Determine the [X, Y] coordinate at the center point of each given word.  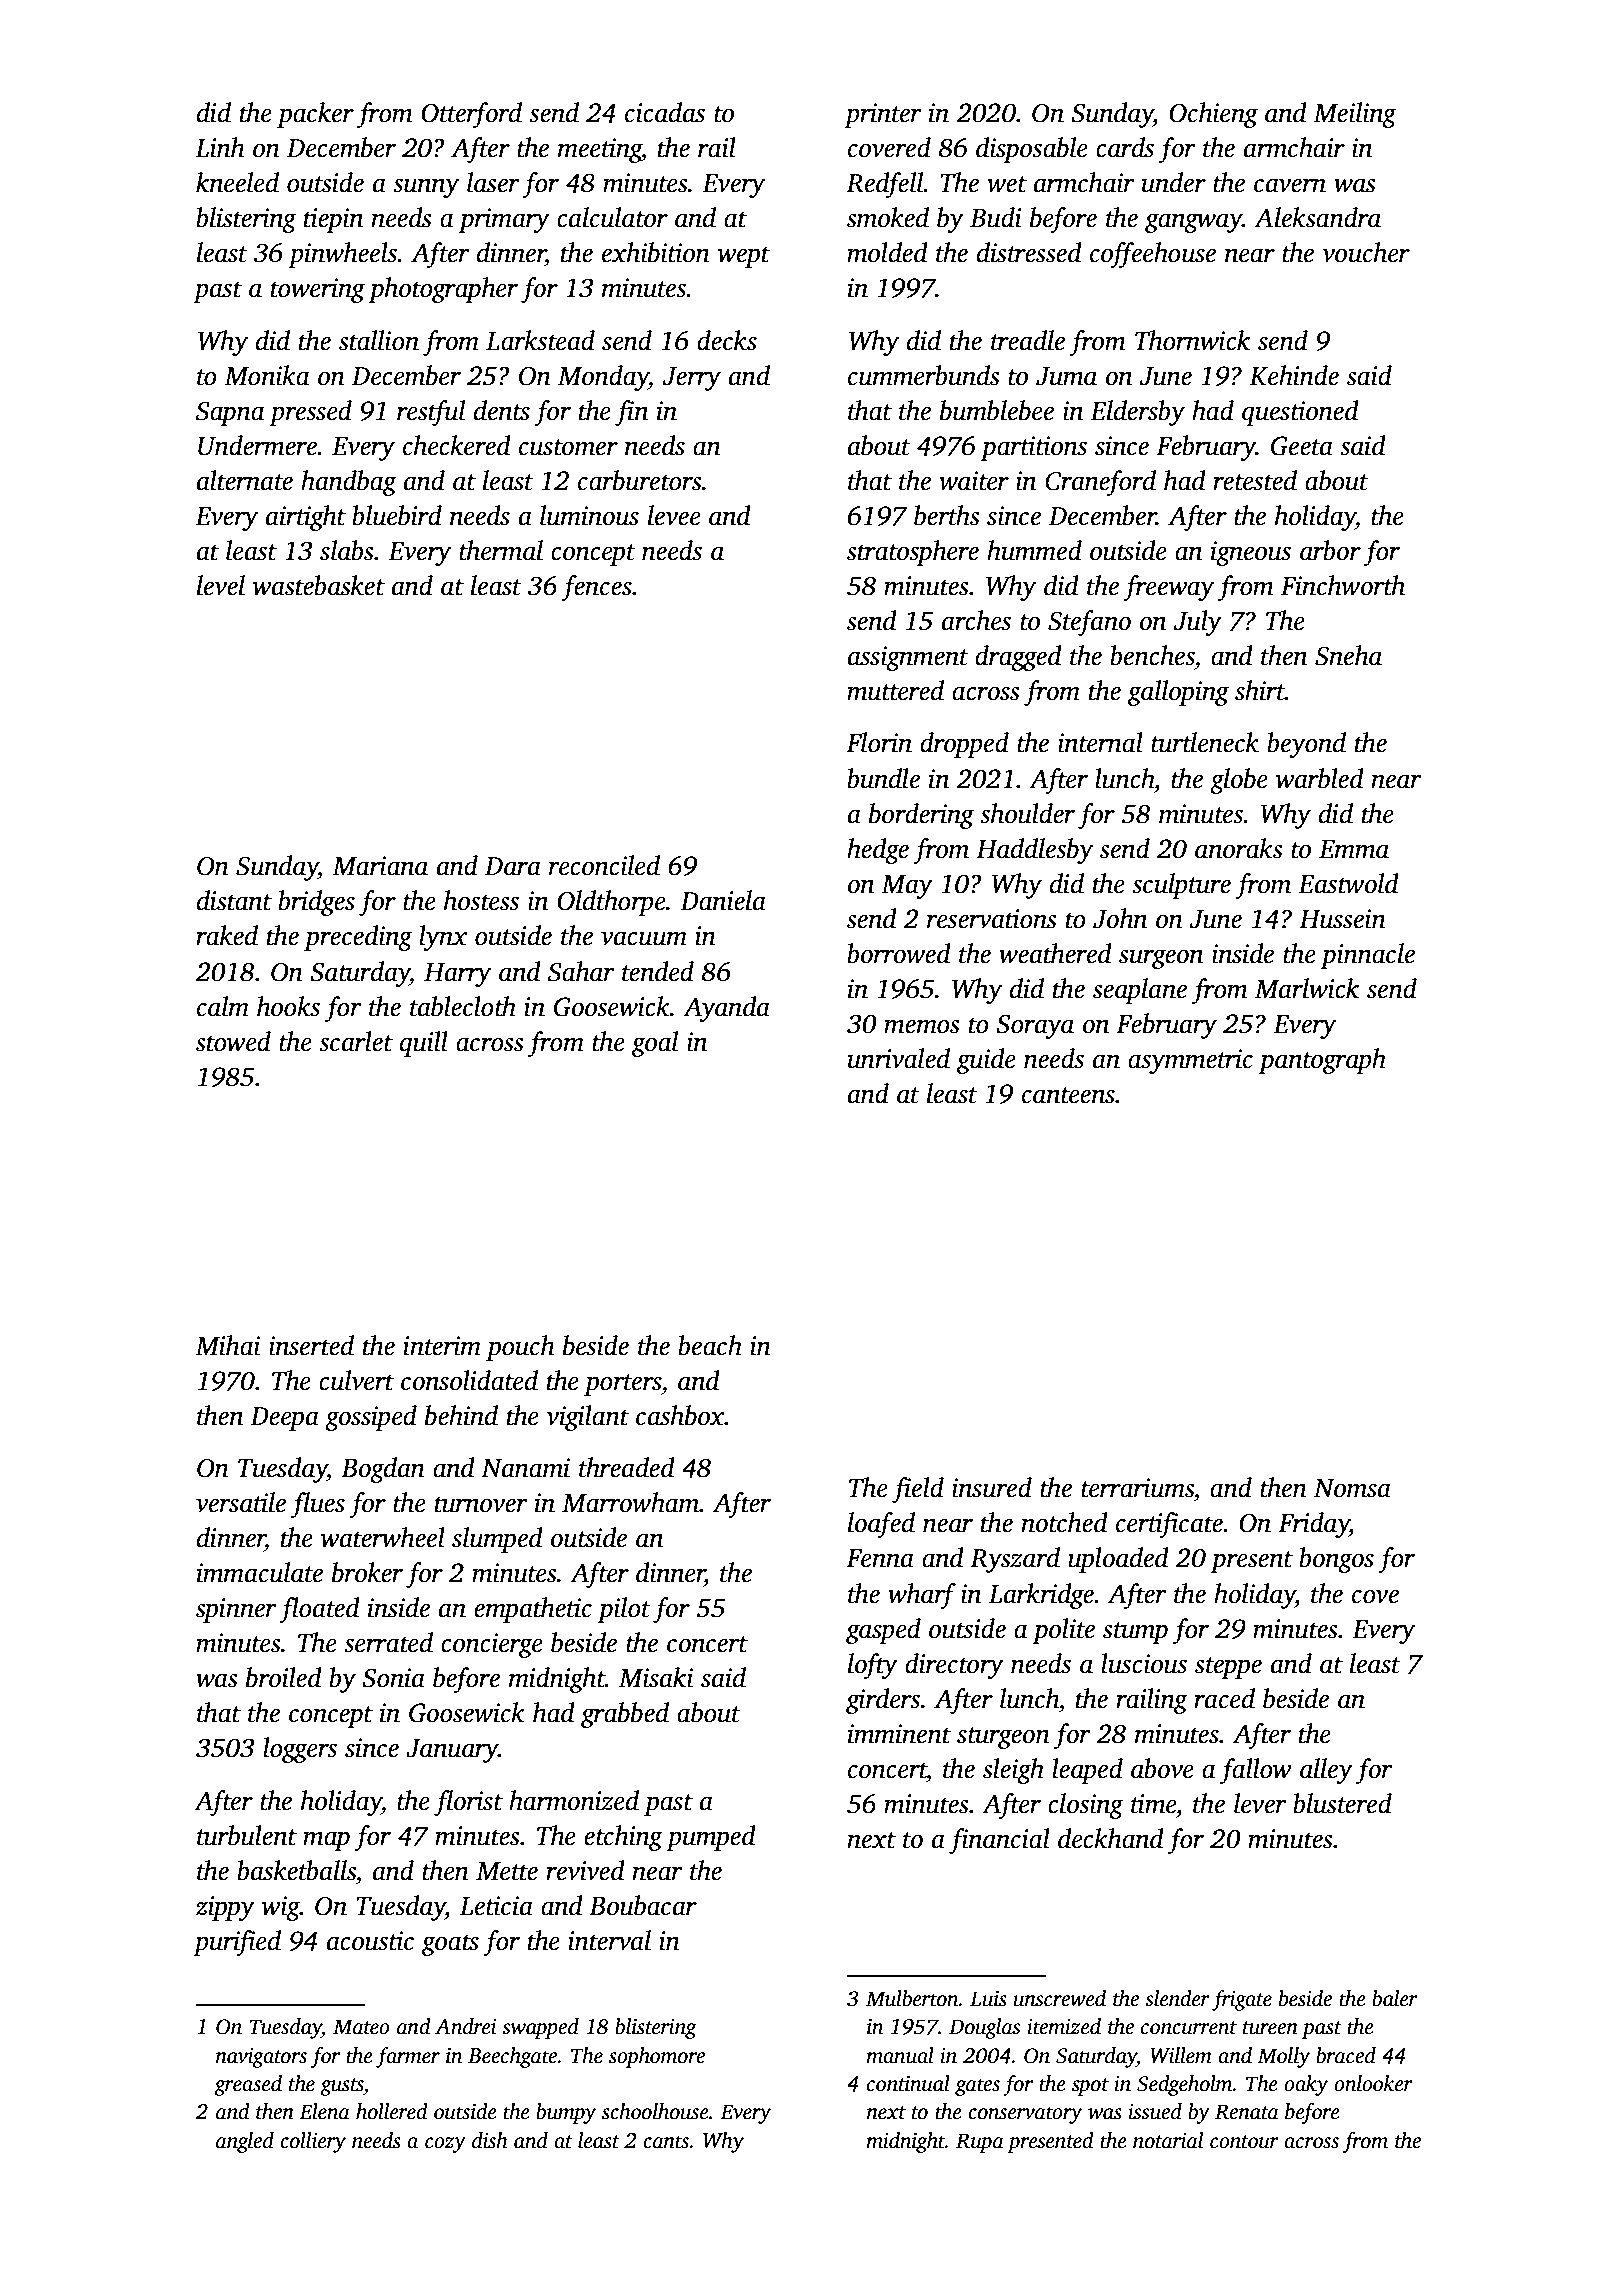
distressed [1029, 252]
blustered [1342, 1803]
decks [727, 340]
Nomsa [1352, 1488]
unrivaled [899, 1058]
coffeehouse [1153, 255]
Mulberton [912, 1998]
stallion [379, 340]
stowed [233, 1041]
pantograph [1322, 1061]
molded [887, 252]
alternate [245, 480]
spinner [236, 1610]
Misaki [656, 1677]
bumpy [566, 2113]
